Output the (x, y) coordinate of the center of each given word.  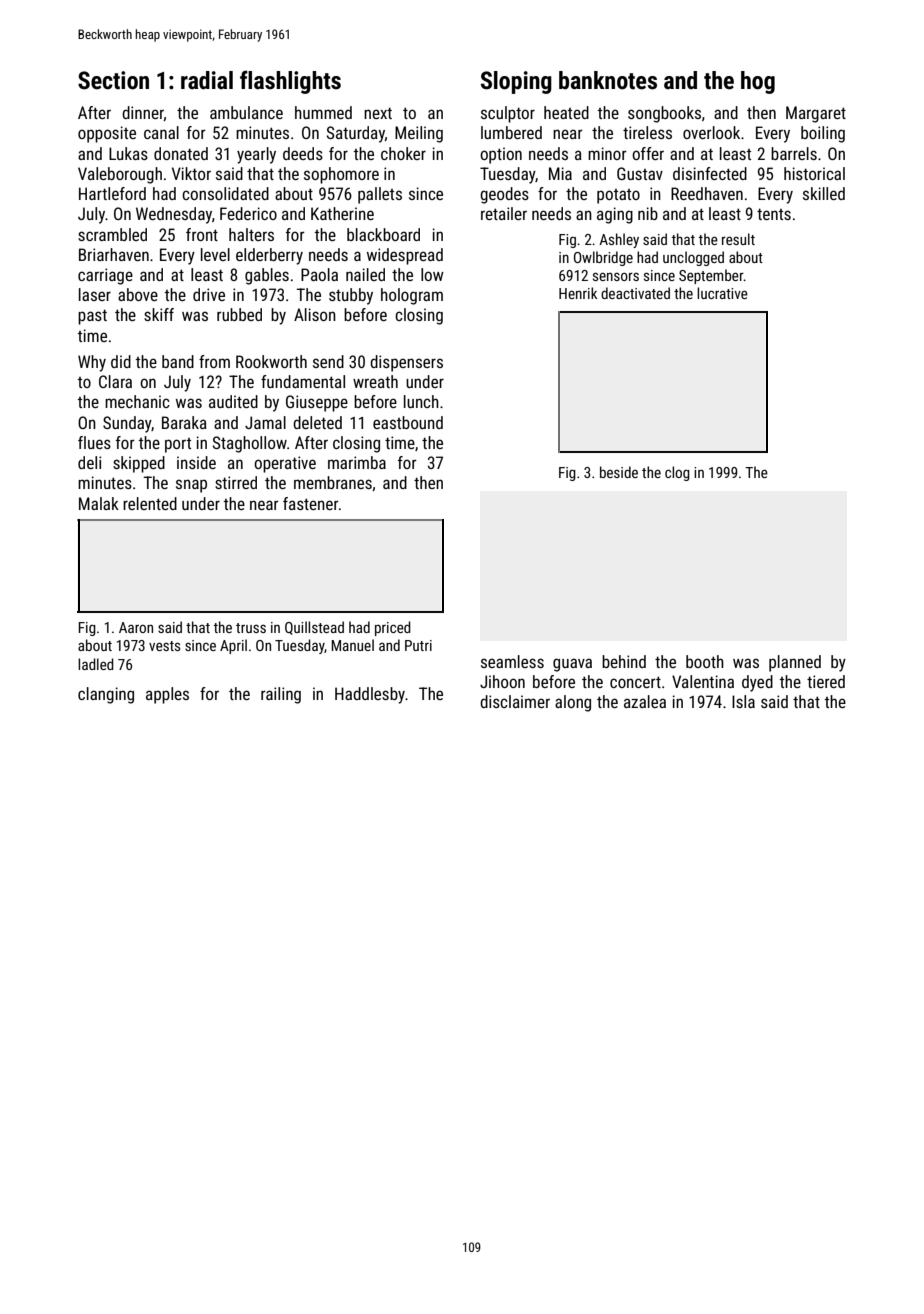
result (738, 239)
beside (619, 472)
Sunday (127, 424)
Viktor (191, 173)
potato (618, 196)
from (214, 361)
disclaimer (515, 701)
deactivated (635, 293)
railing (281, 695)
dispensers (406, 363)
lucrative (722, 293)
